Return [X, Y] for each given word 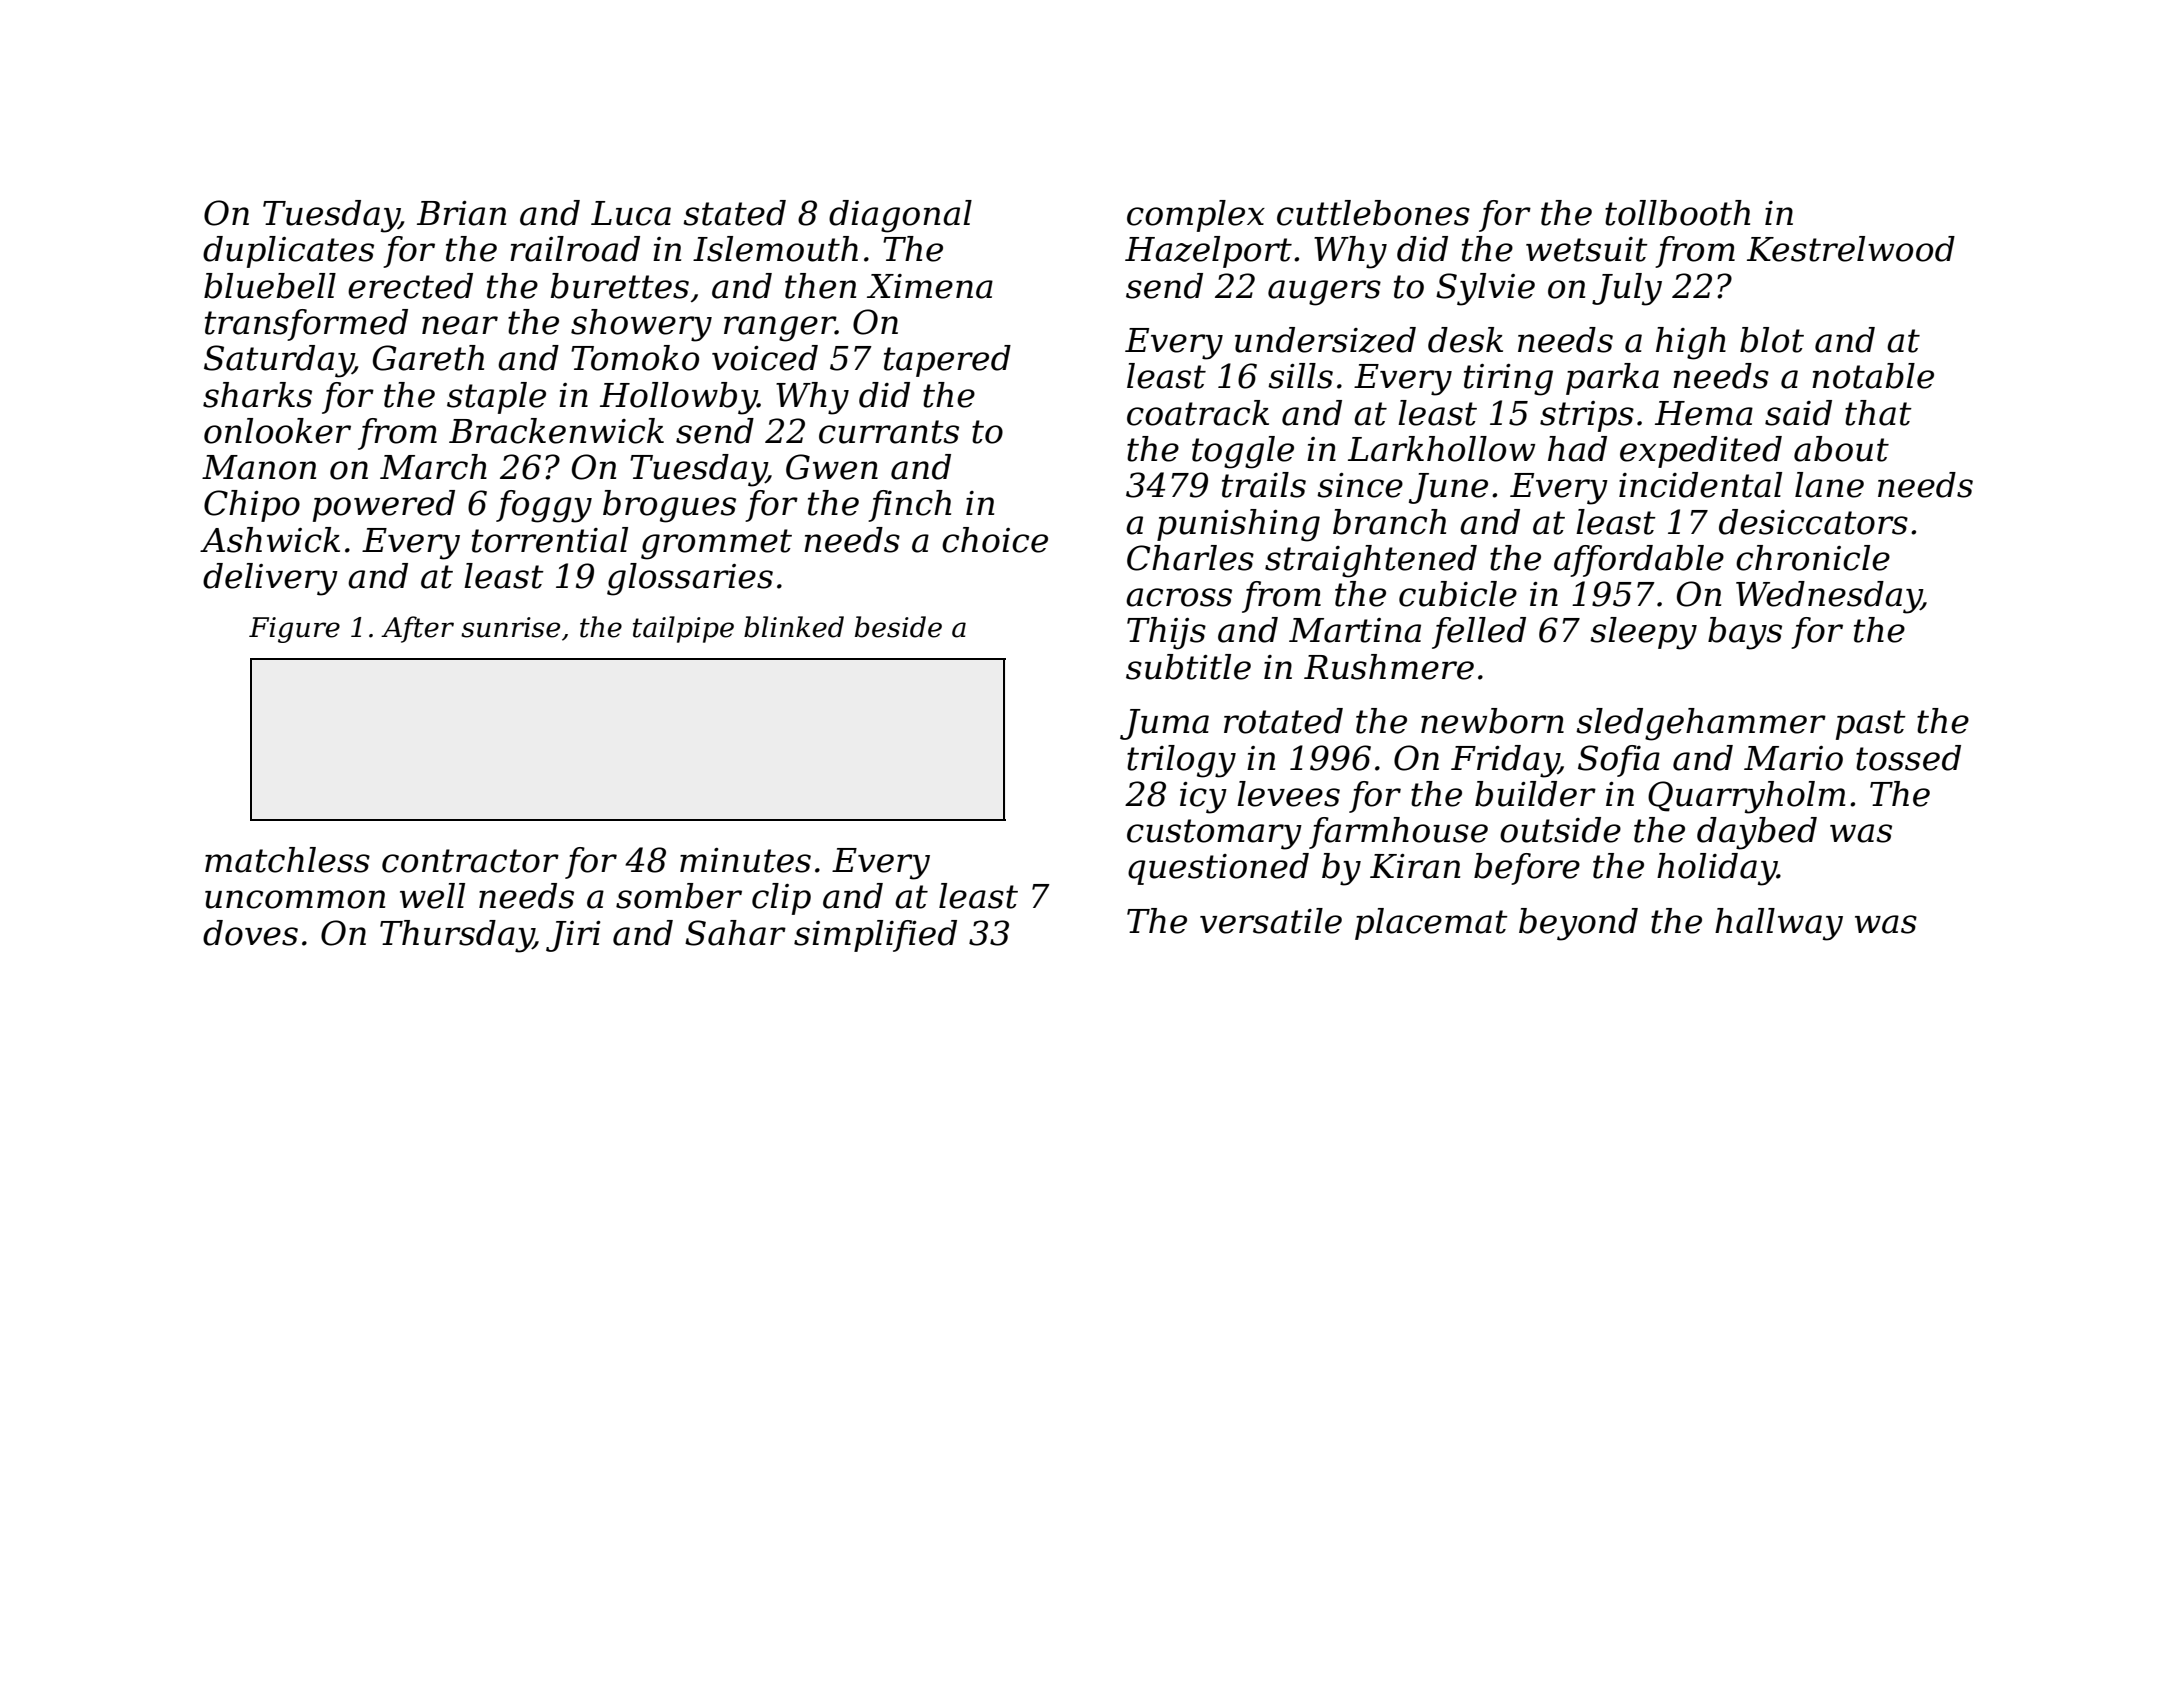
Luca [631, 213]
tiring [1508, 380]
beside [898, 627]
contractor [470, 861]
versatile [1271, 921]
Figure [294, 630]
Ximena [930, 286]
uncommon [295, 899]
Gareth [428, 358]
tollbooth [1677, 213]
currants [889, 432]
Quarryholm [1746, 797]
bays [1745, 633]
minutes [745, 860]
